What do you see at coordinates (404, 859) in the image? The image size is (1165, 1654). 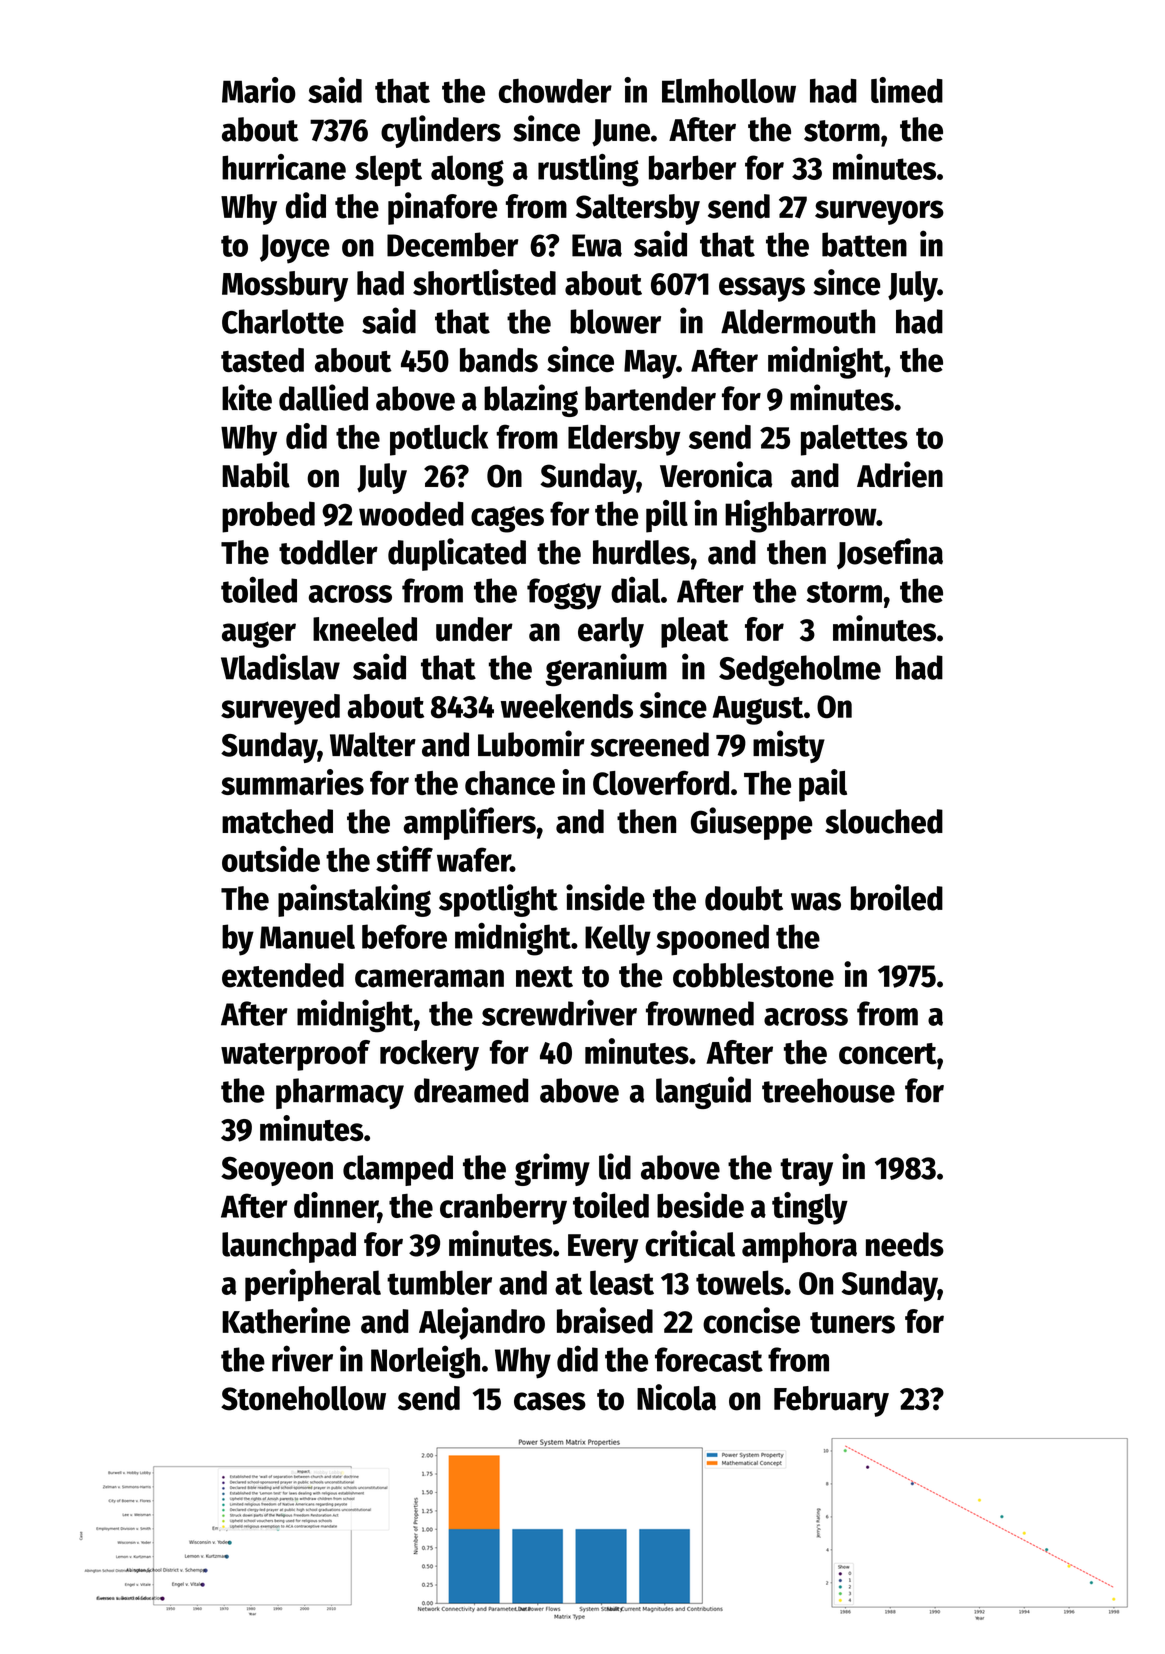 I see `stiff` at bounding box center [404, 859].
